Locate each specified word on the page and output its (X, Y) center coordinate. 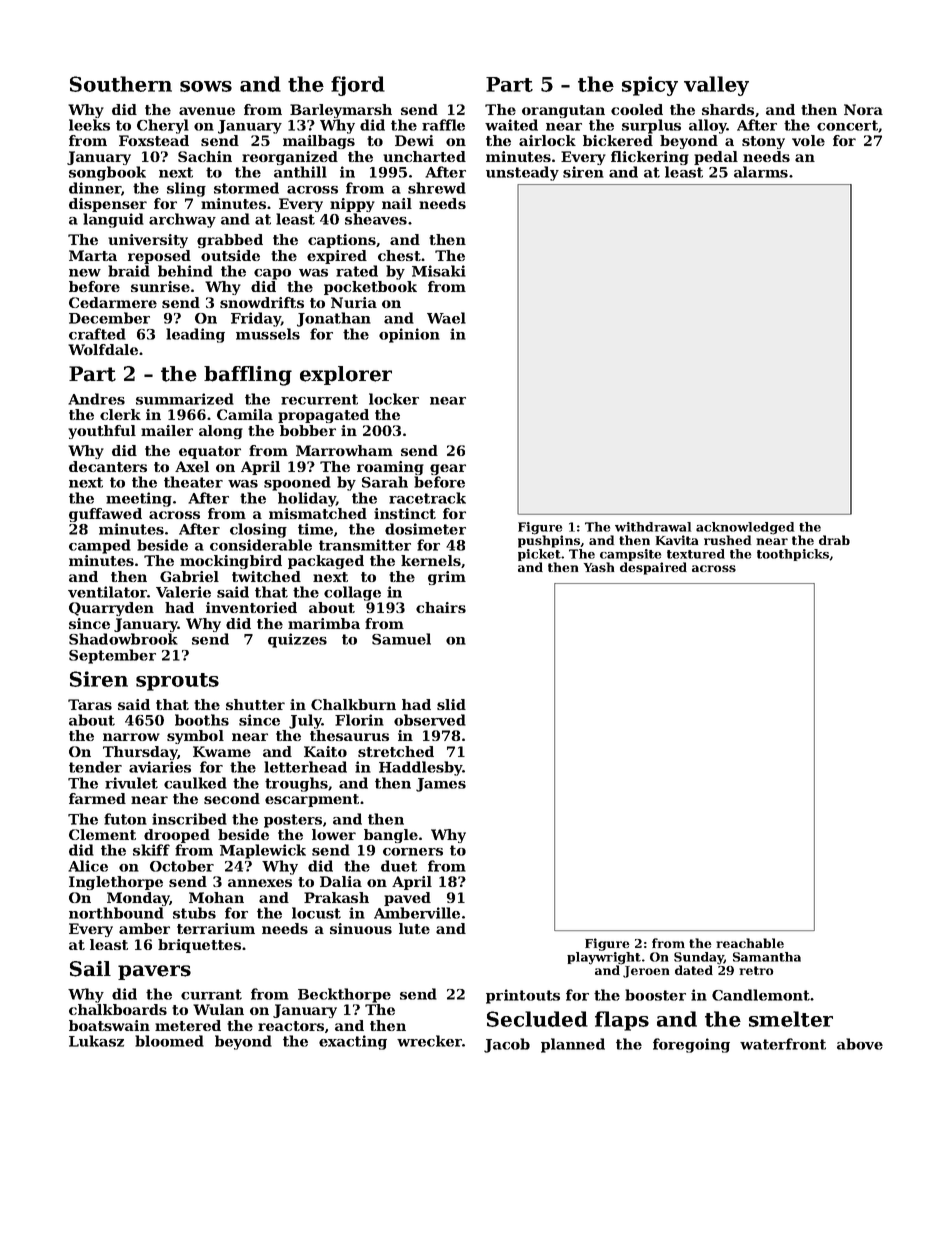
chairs (441, 607)
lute (414, 928)
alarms (761, 172)
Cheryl (163, 126)
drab (834, 540)
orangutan (563, 111)
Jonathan (334, 319)
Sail (90, 969)
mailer (167, 430)
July (305, 721)
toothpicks (793, 555)
